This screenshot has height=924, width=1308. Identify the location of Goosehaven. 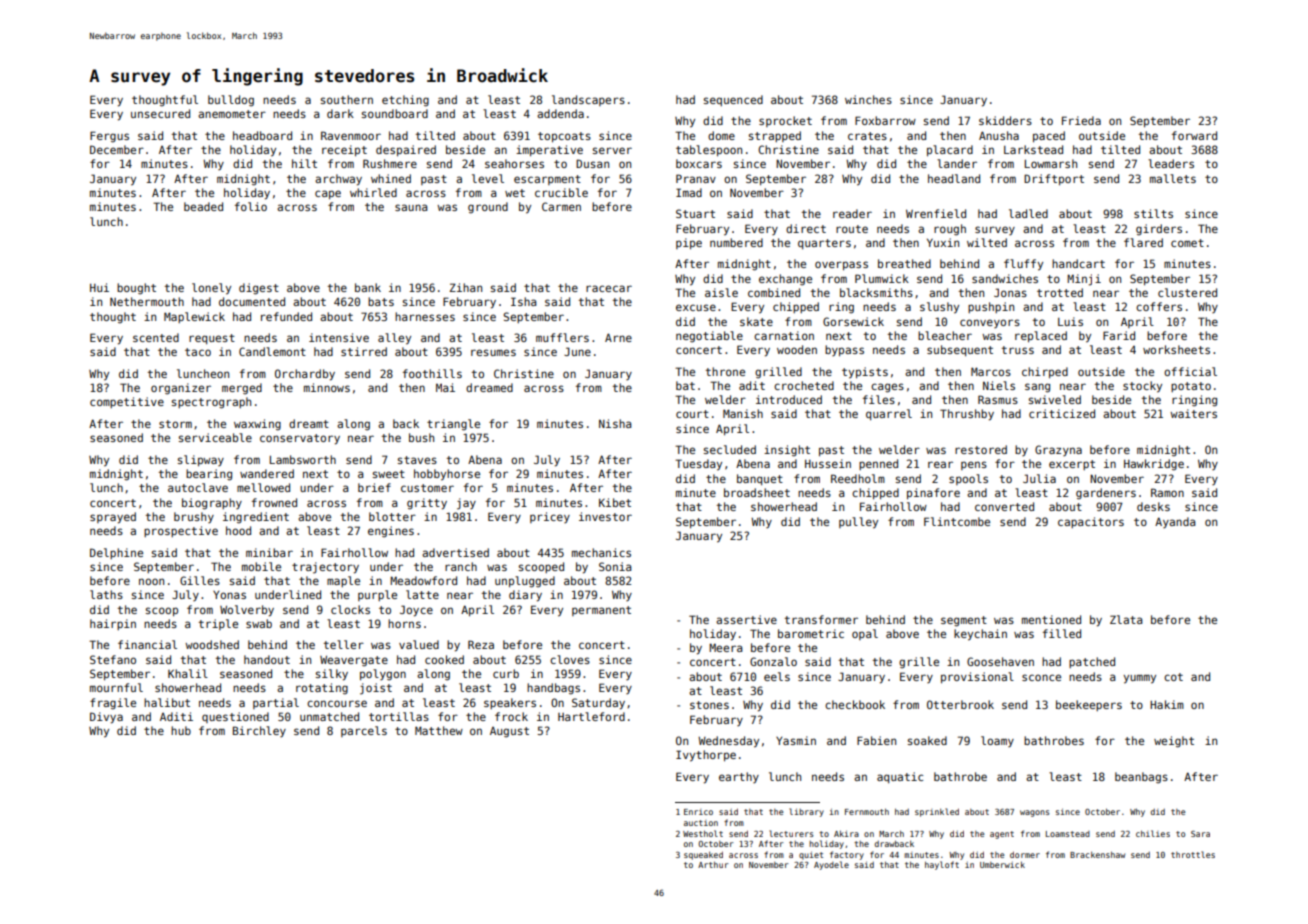
(1000, 661).
